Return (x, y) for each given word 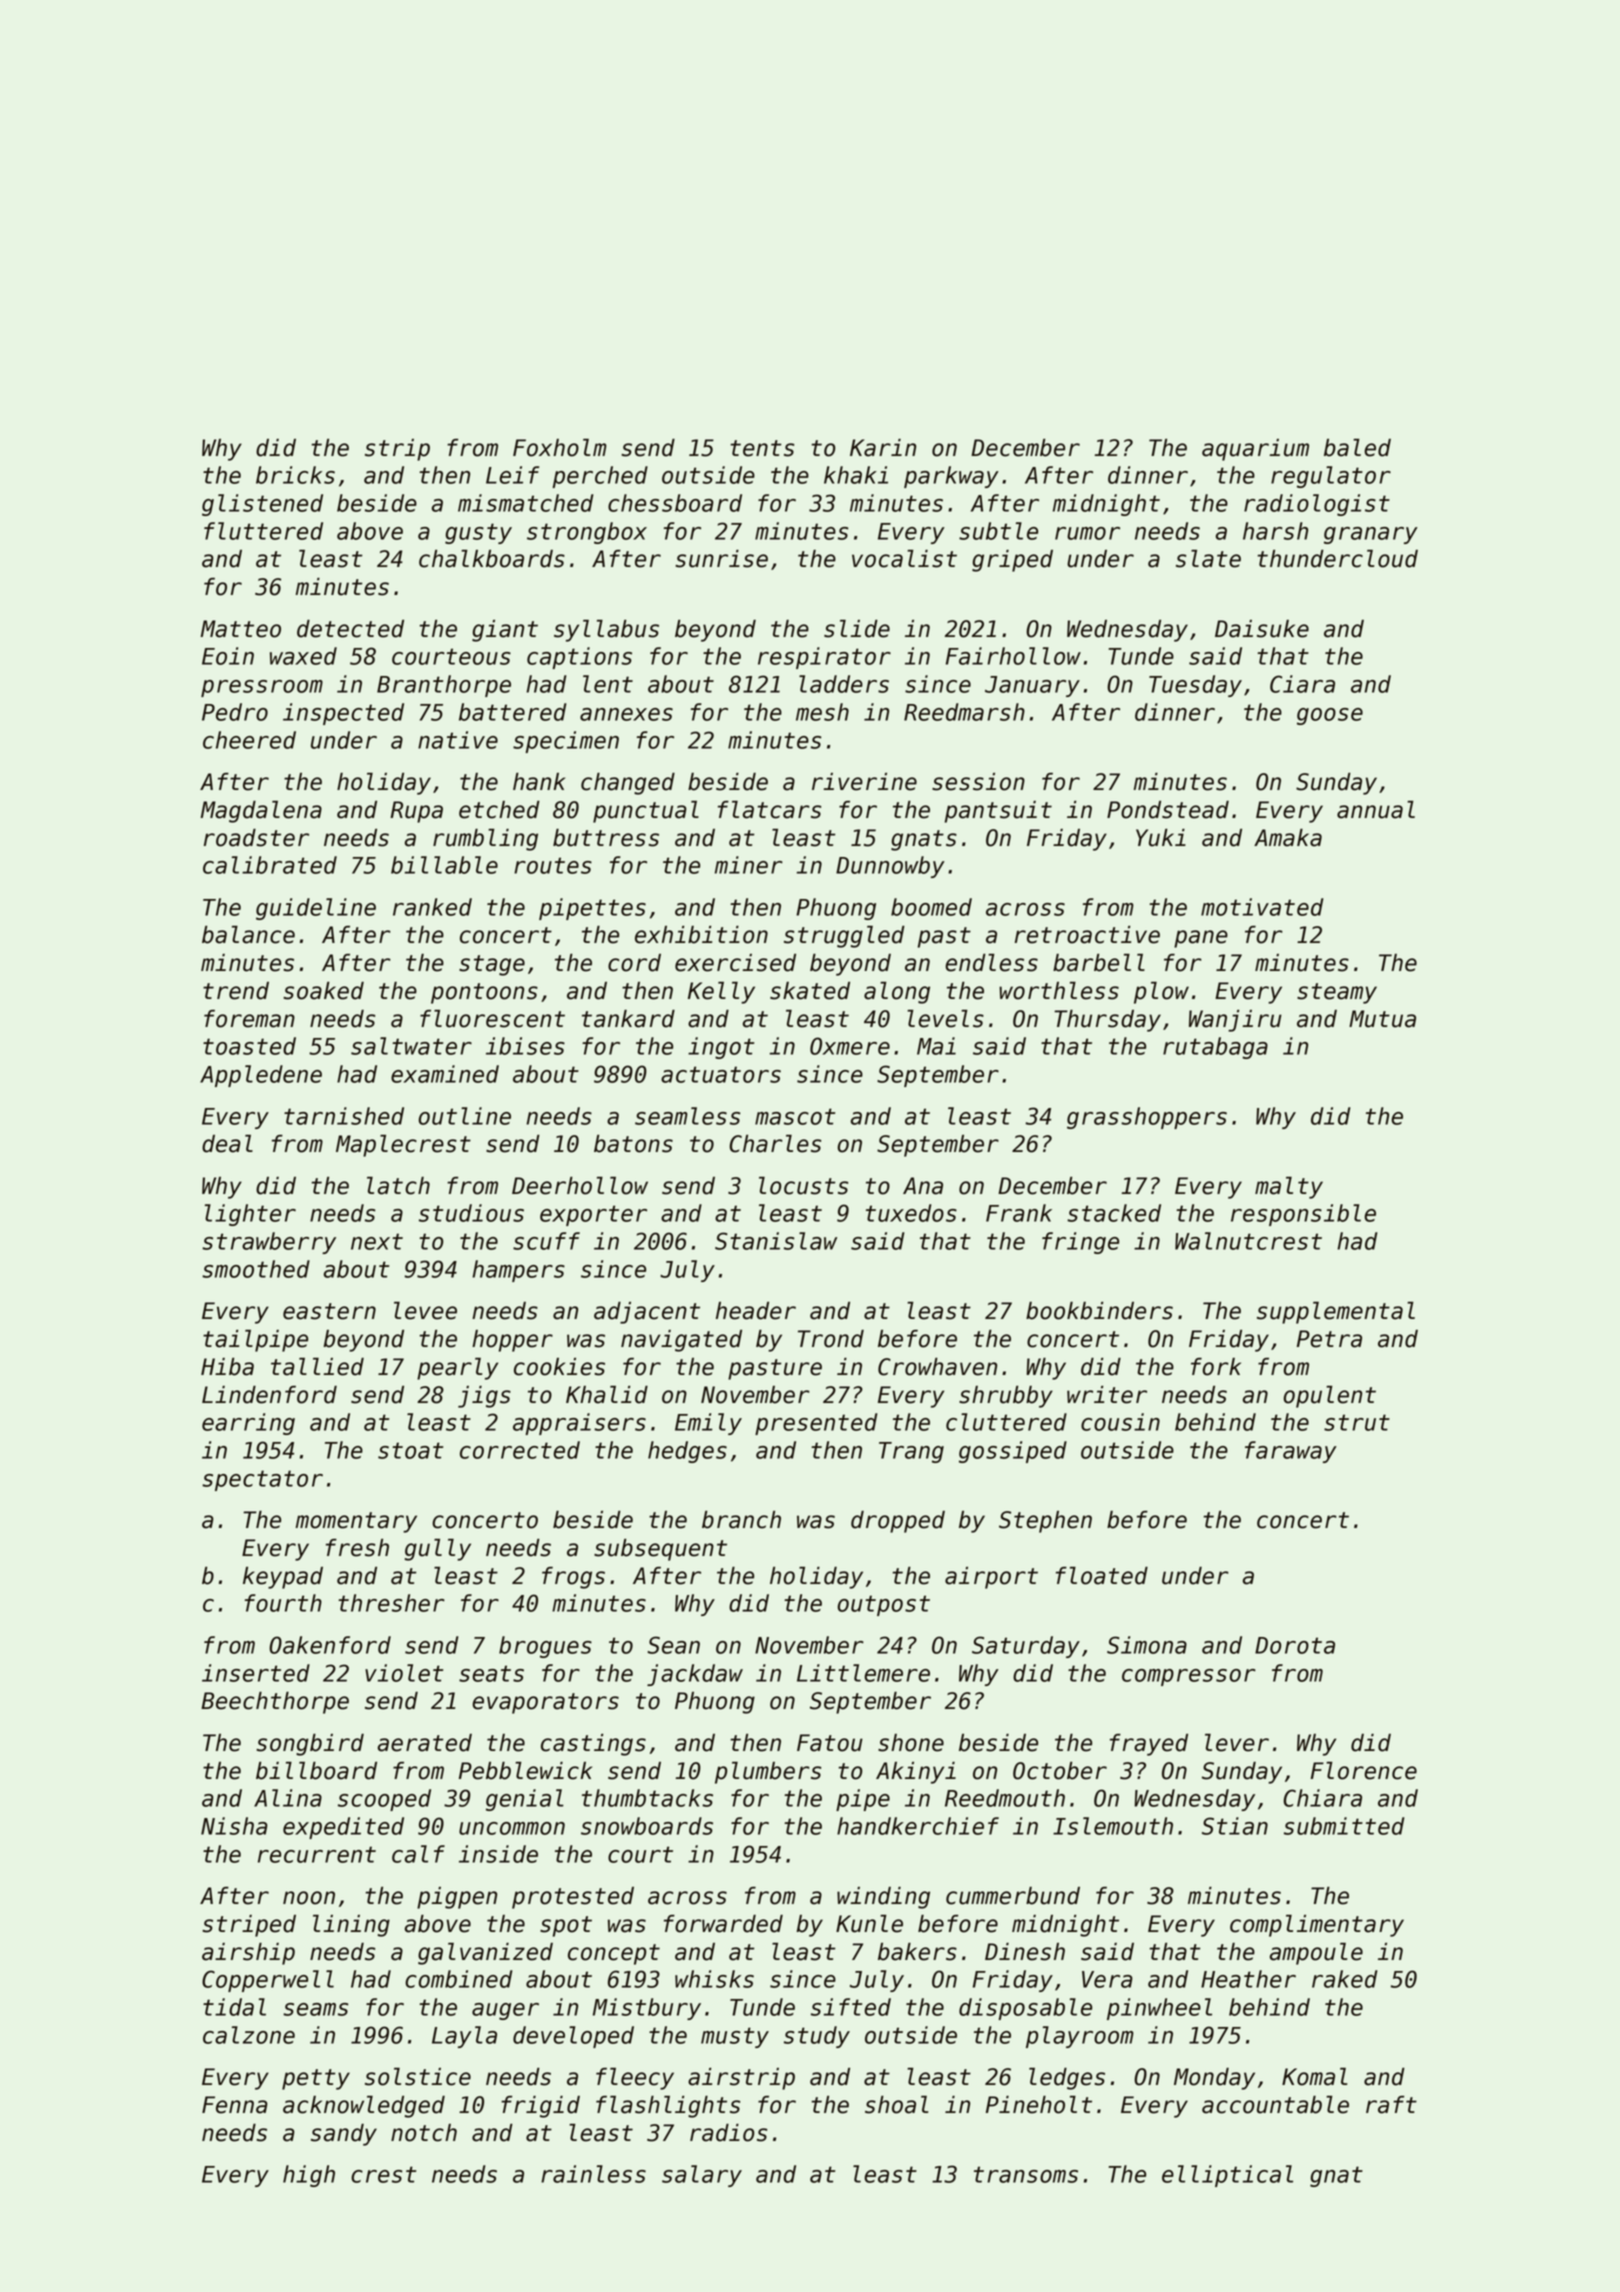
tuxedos (911, 1213)
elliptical (1227, 2176)
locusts (804, 1185)
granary (1371, 535)
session (978, 781)
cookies (559, 1366)
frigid (540, 2106)
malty (1289, 1187)
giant (505, 630)
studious (471, 1213)
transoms (1026, 2174)
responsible (1303, 1215)
